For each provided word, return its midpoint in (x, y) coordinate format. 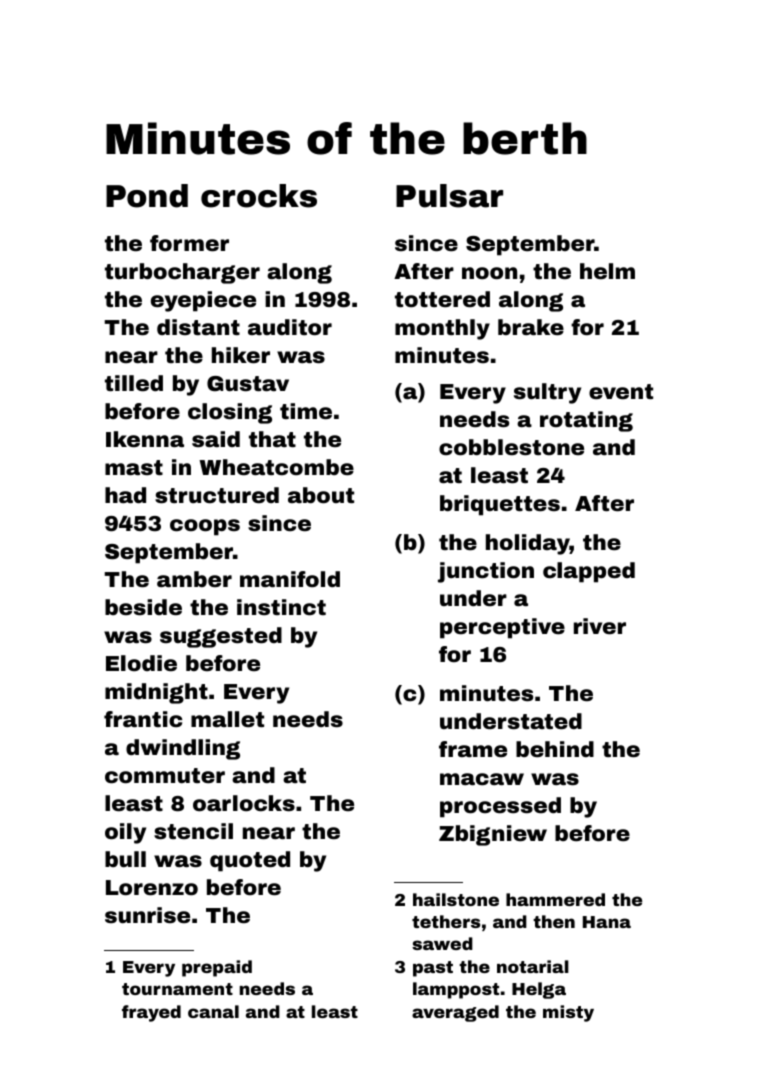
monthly (442, 329)
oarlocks (244, 803)
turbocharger (182, 273)
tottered (442, 299)
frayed (151, 1013)
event (621, 392)
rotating (586, 421)
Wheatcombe (276, 467)
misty (568, 1013)
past (433, 969)
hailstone (456, 899)
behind (555, 749)
